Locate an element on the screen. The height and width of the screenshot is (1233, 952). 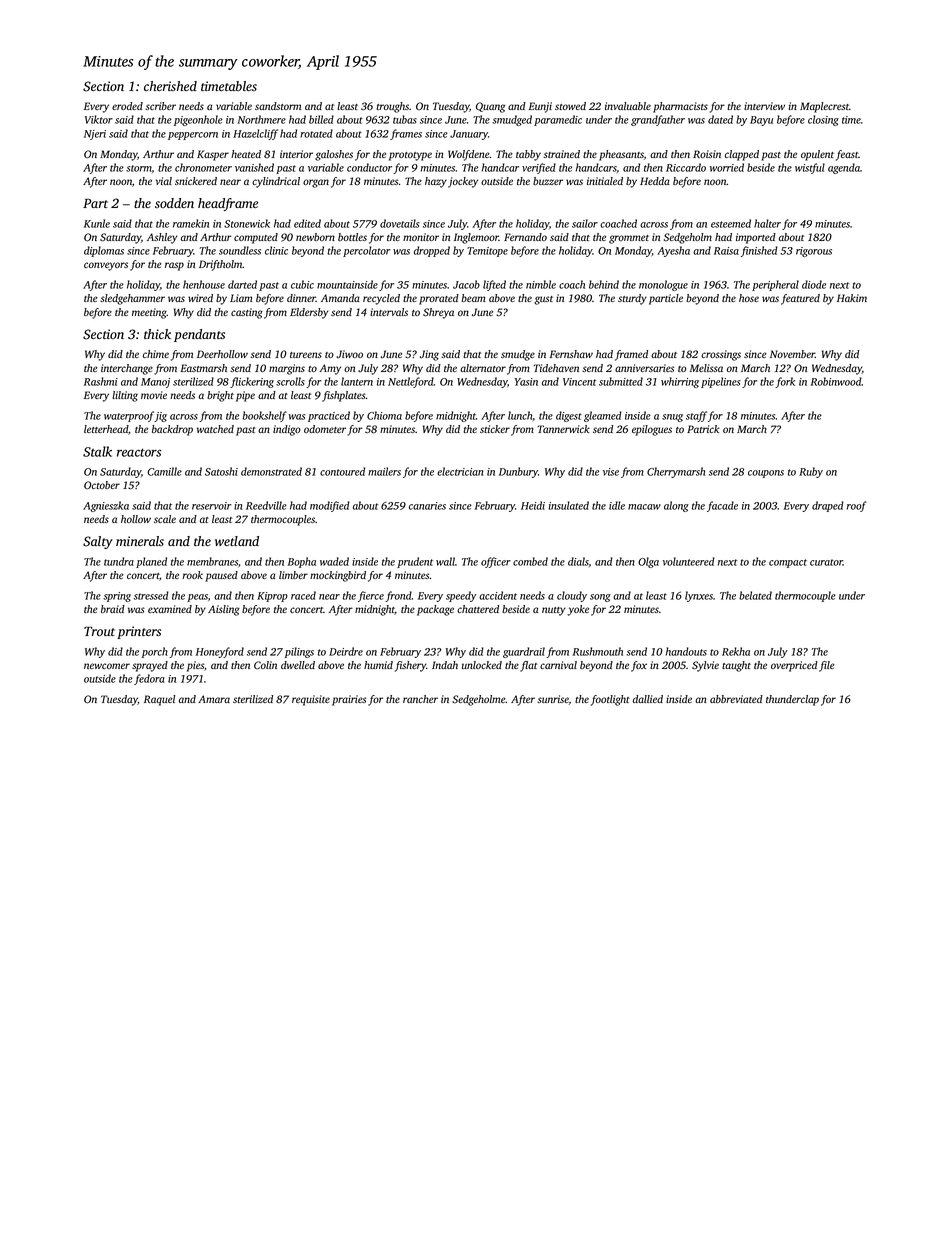
Ruby is located at coordinates (811, 472).
